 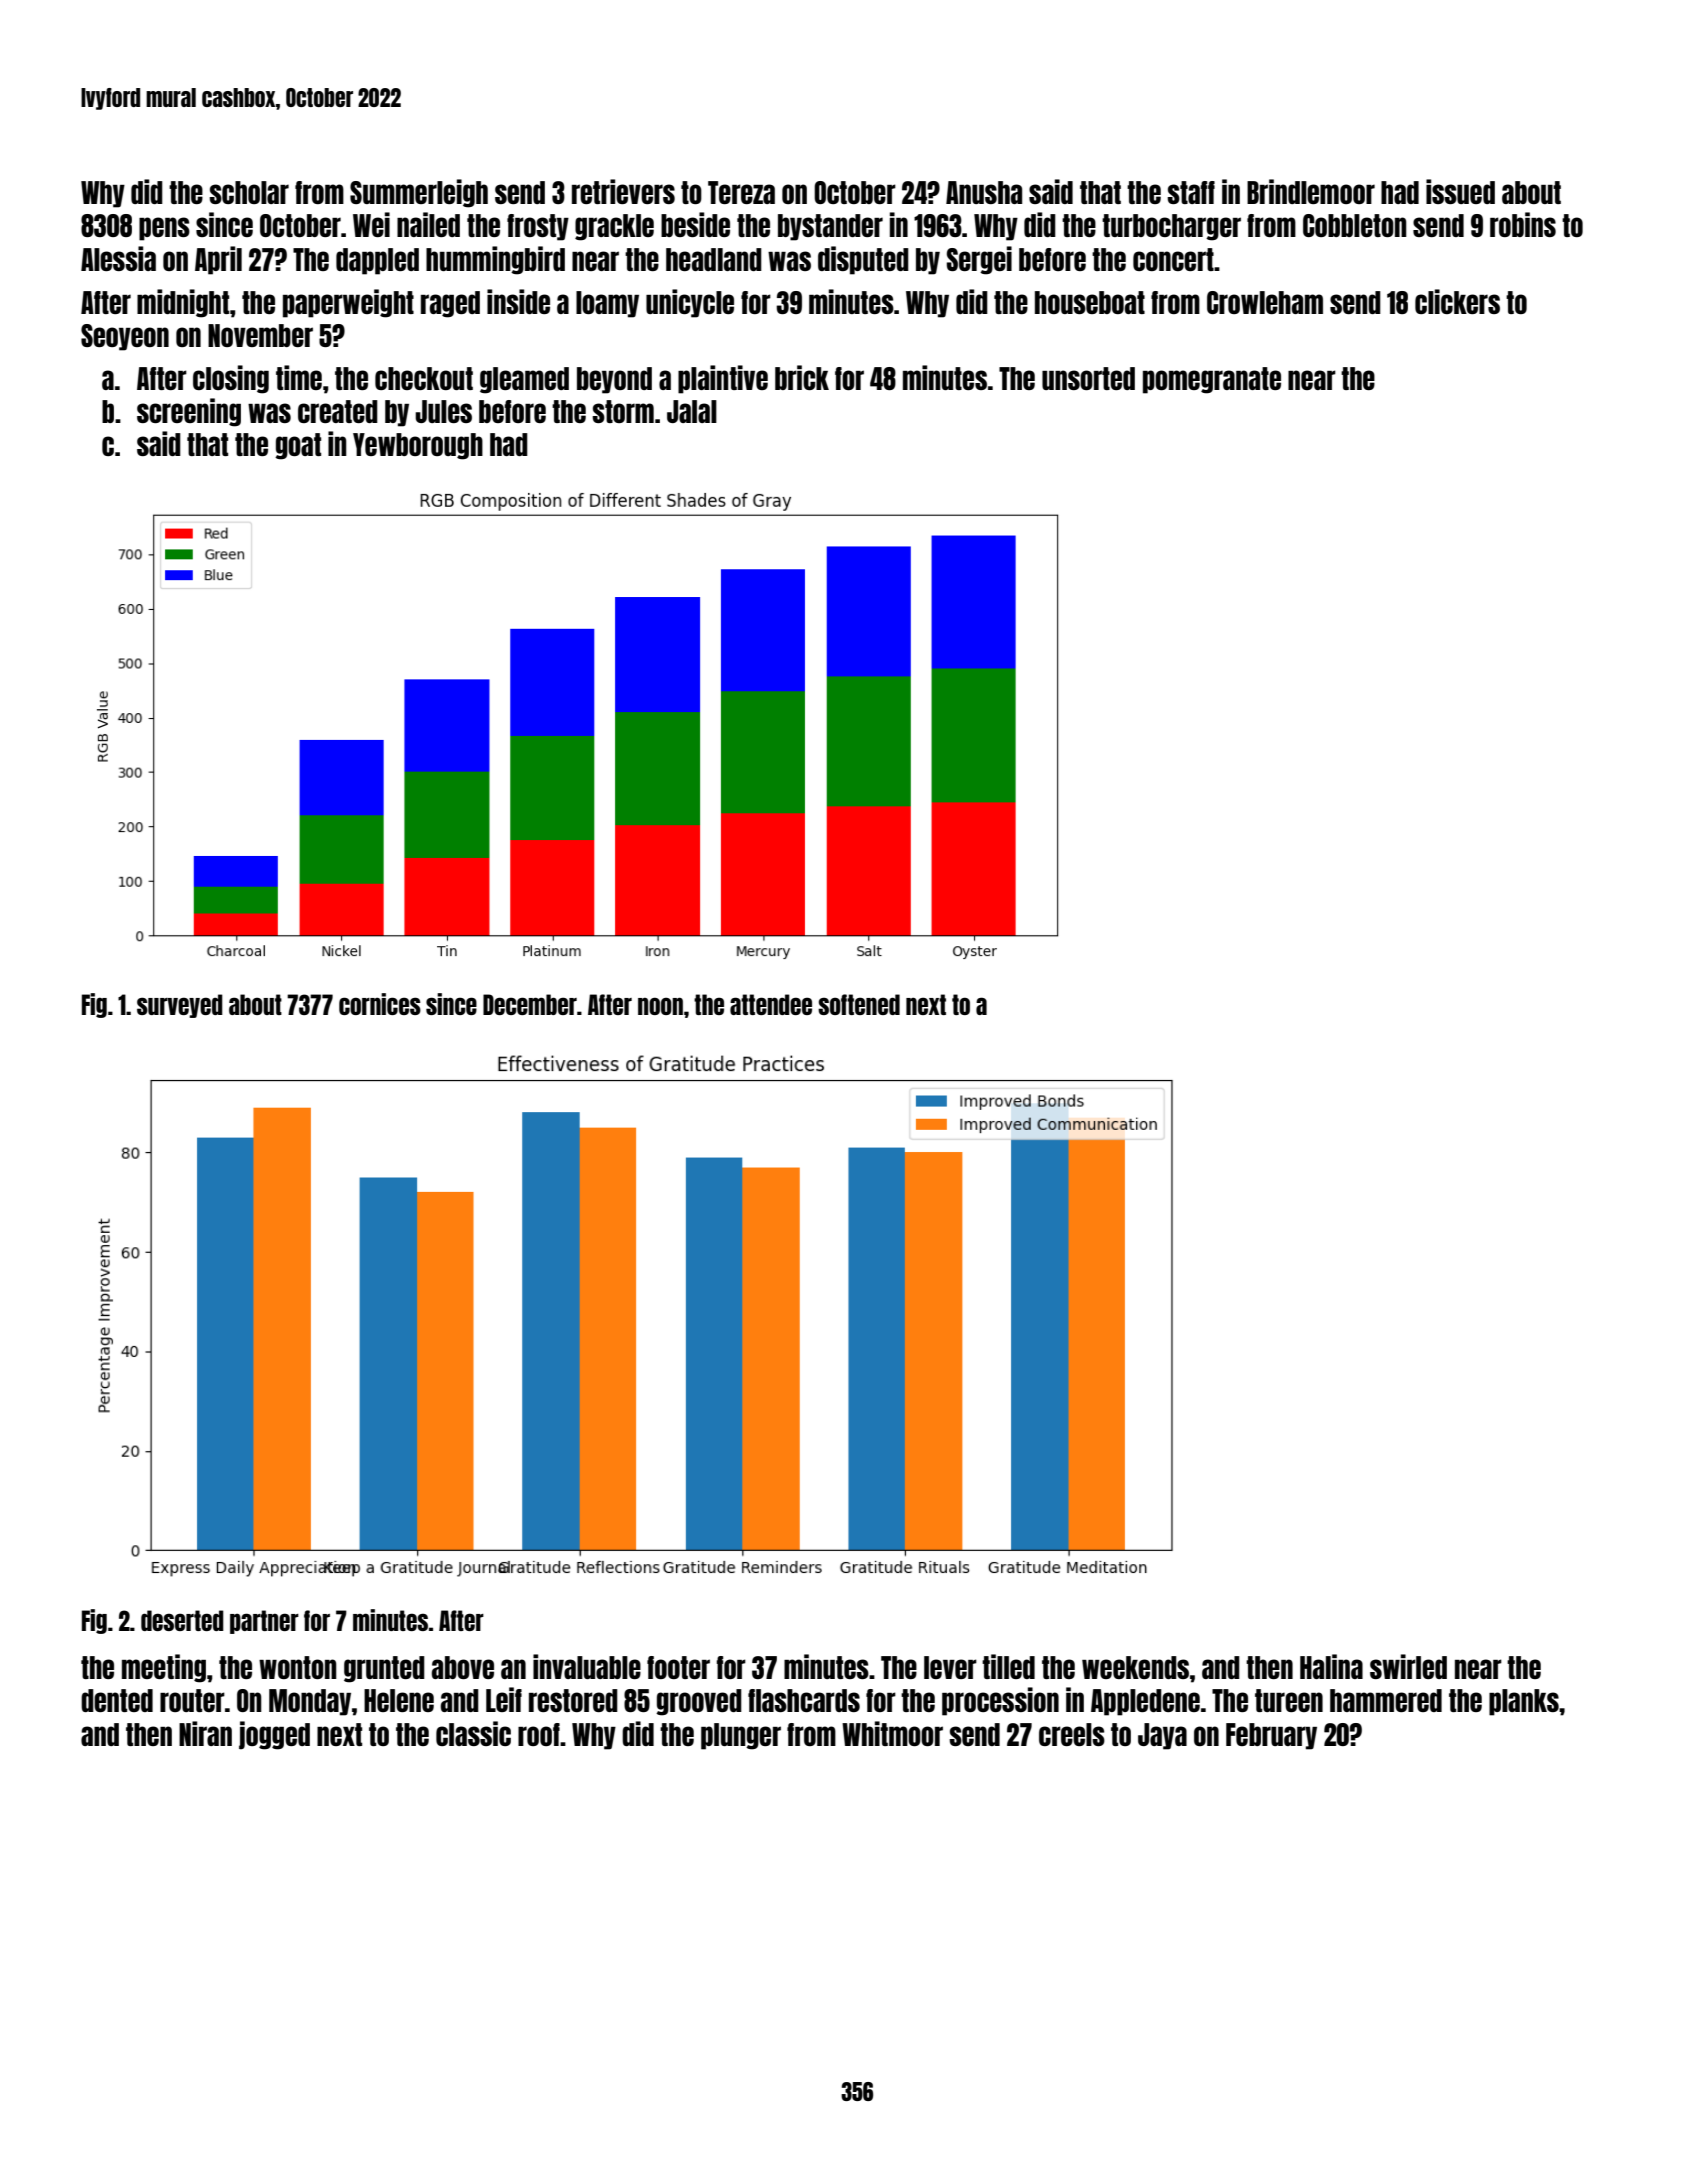 What do you see at coordinates (1265, 302) in the page?
I see `Crowleham` at bounding box center [1265, 302].
